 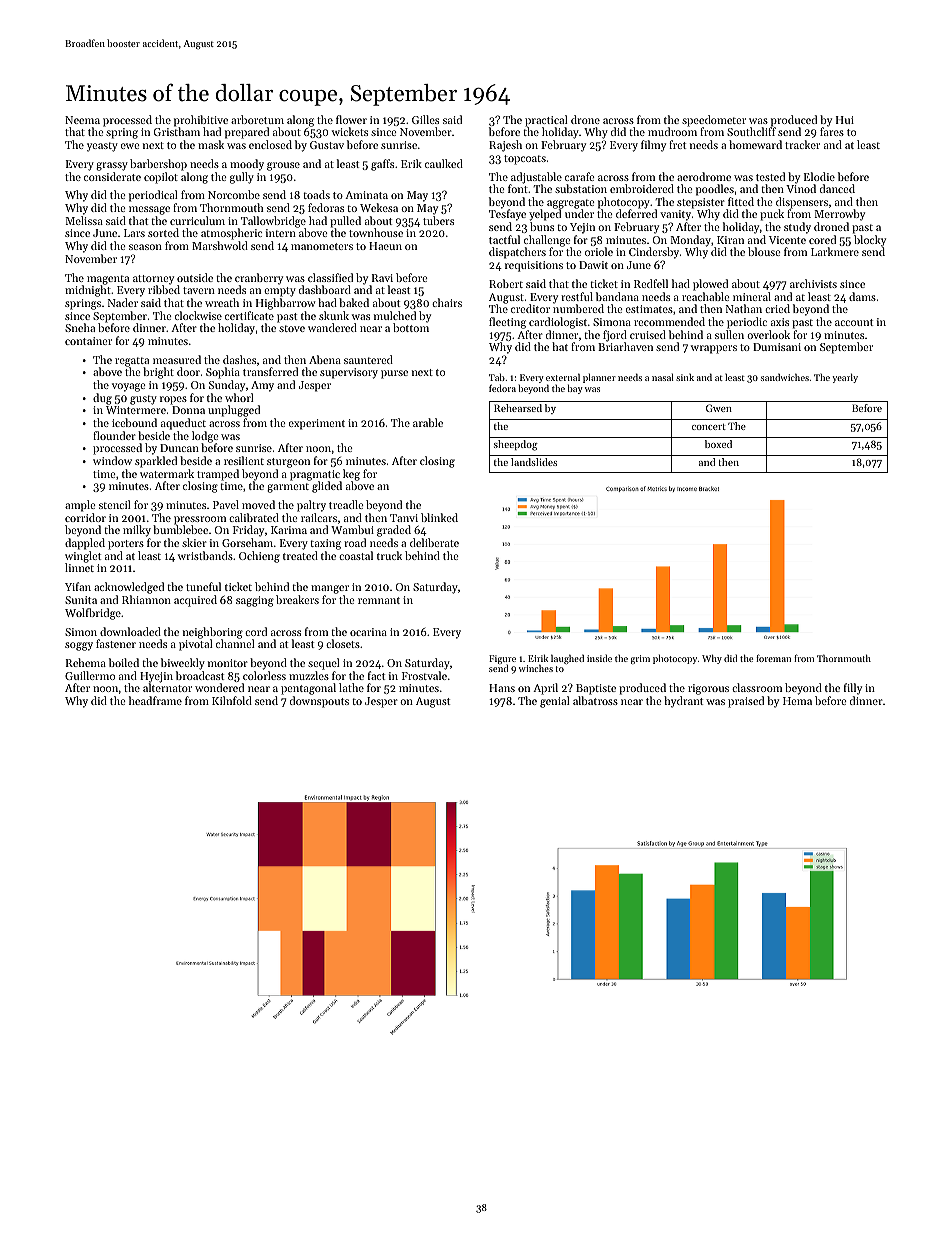 I want to click on boxed, so click(x=718, y=444).
